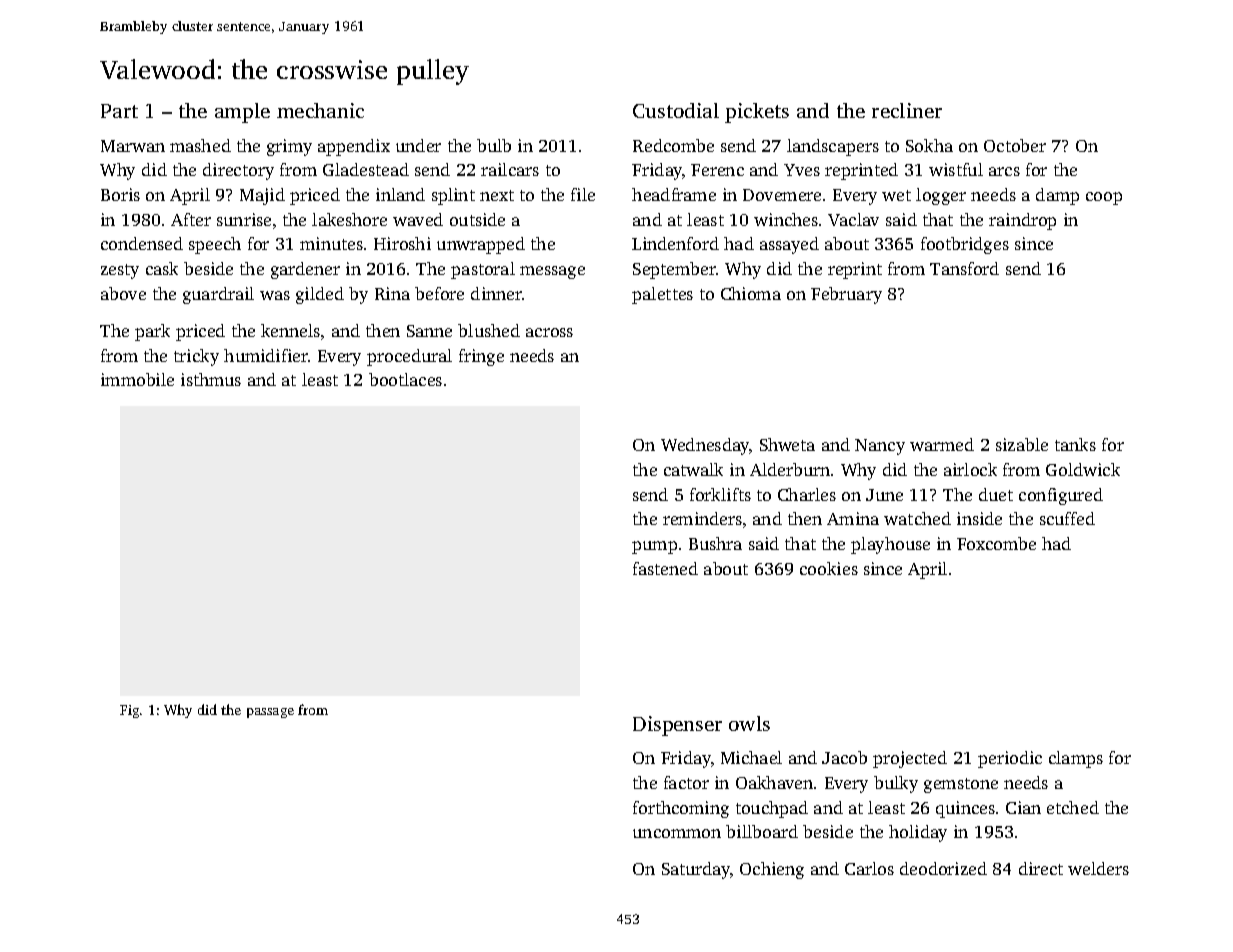  What do you see at coordinates (137, 379) in the screenshot?
I see `immobile` at bounding box center [137, 379].
